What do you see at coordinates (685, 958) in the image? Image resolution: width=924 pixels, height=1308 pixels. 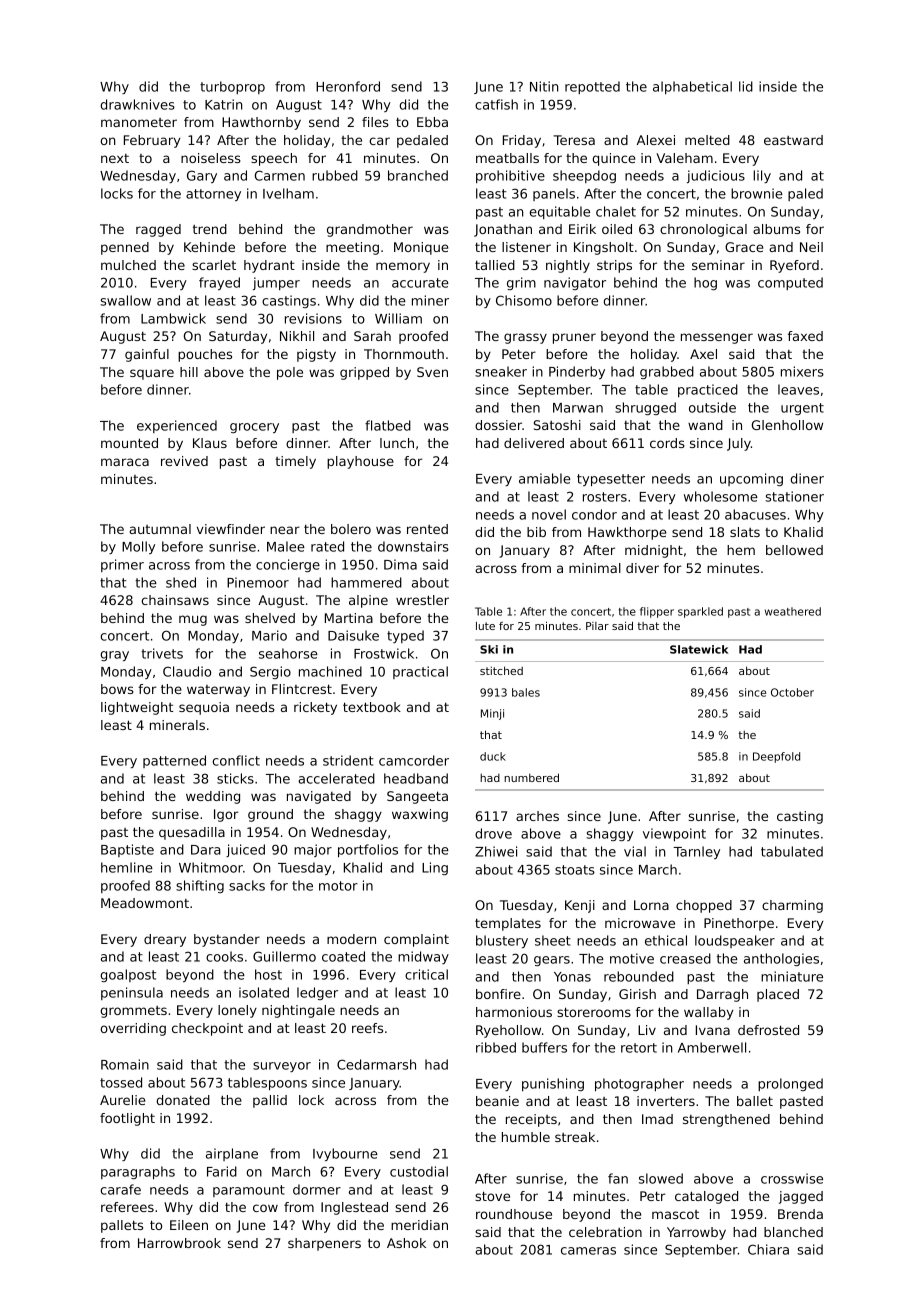 I see `creased` at bounding box center [685, 958].
